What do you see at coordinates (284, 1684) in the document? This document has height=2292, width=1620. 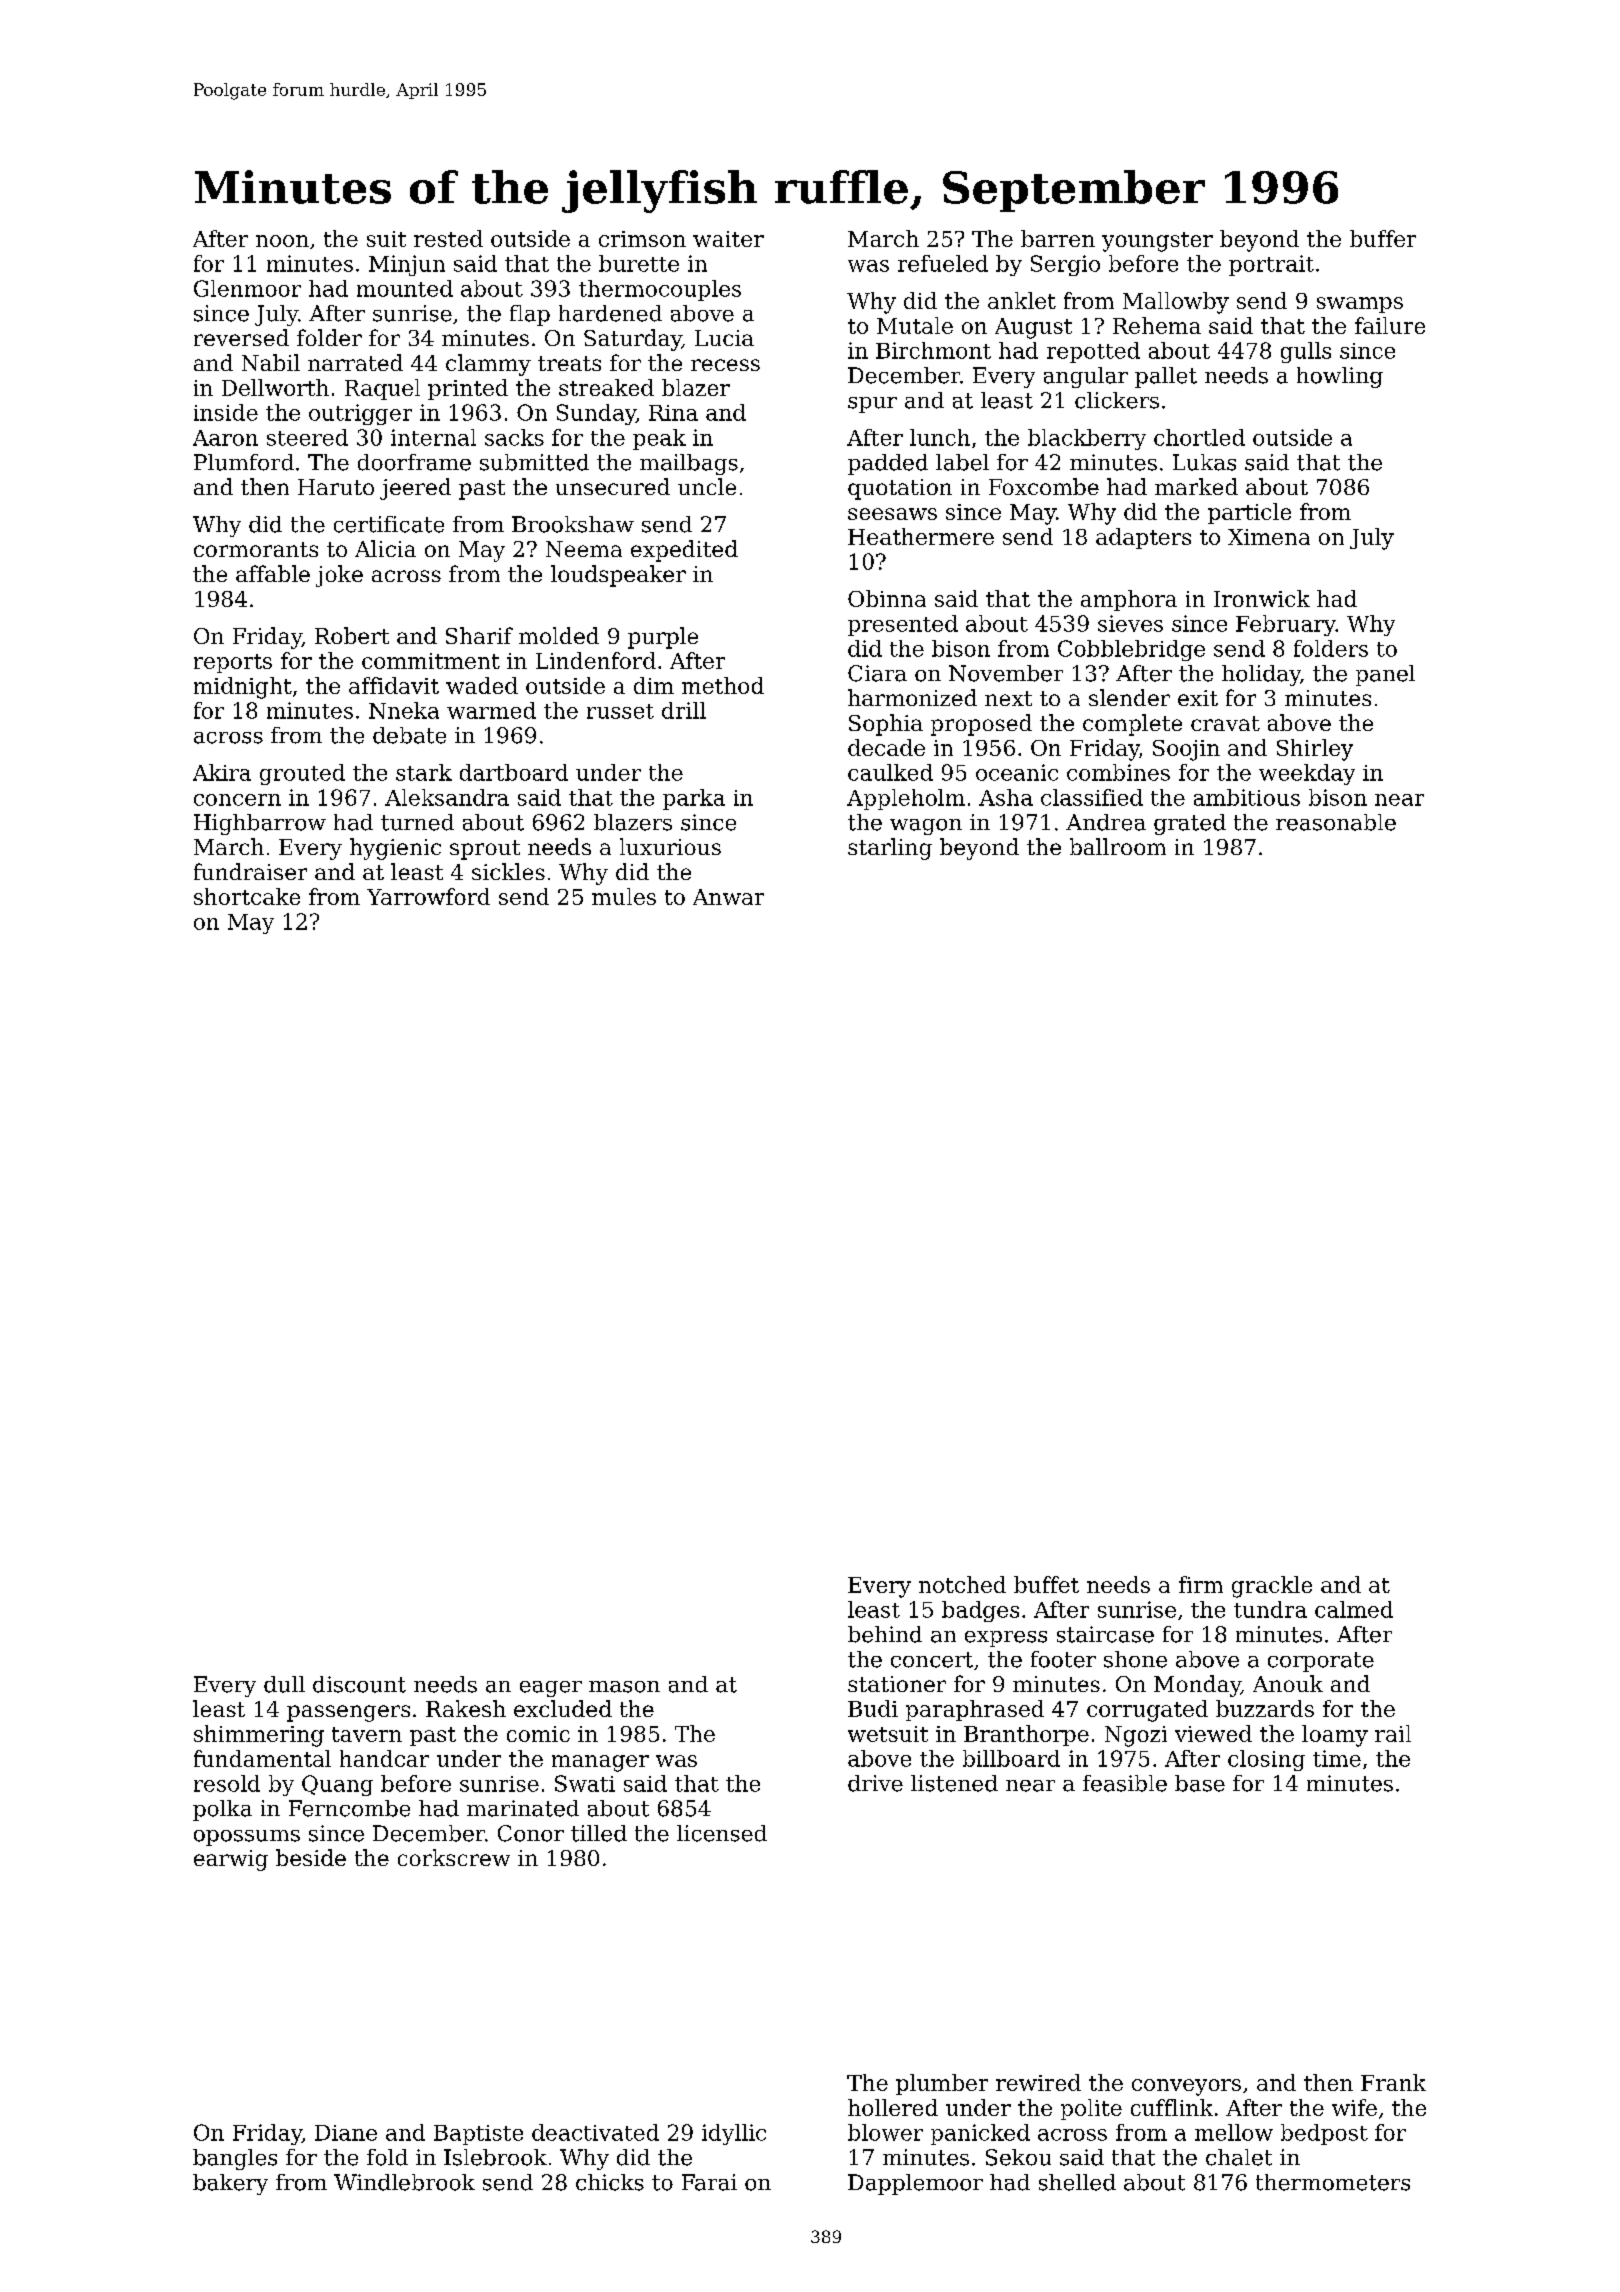 I see `dull` at bounding box center [284, 1684].
